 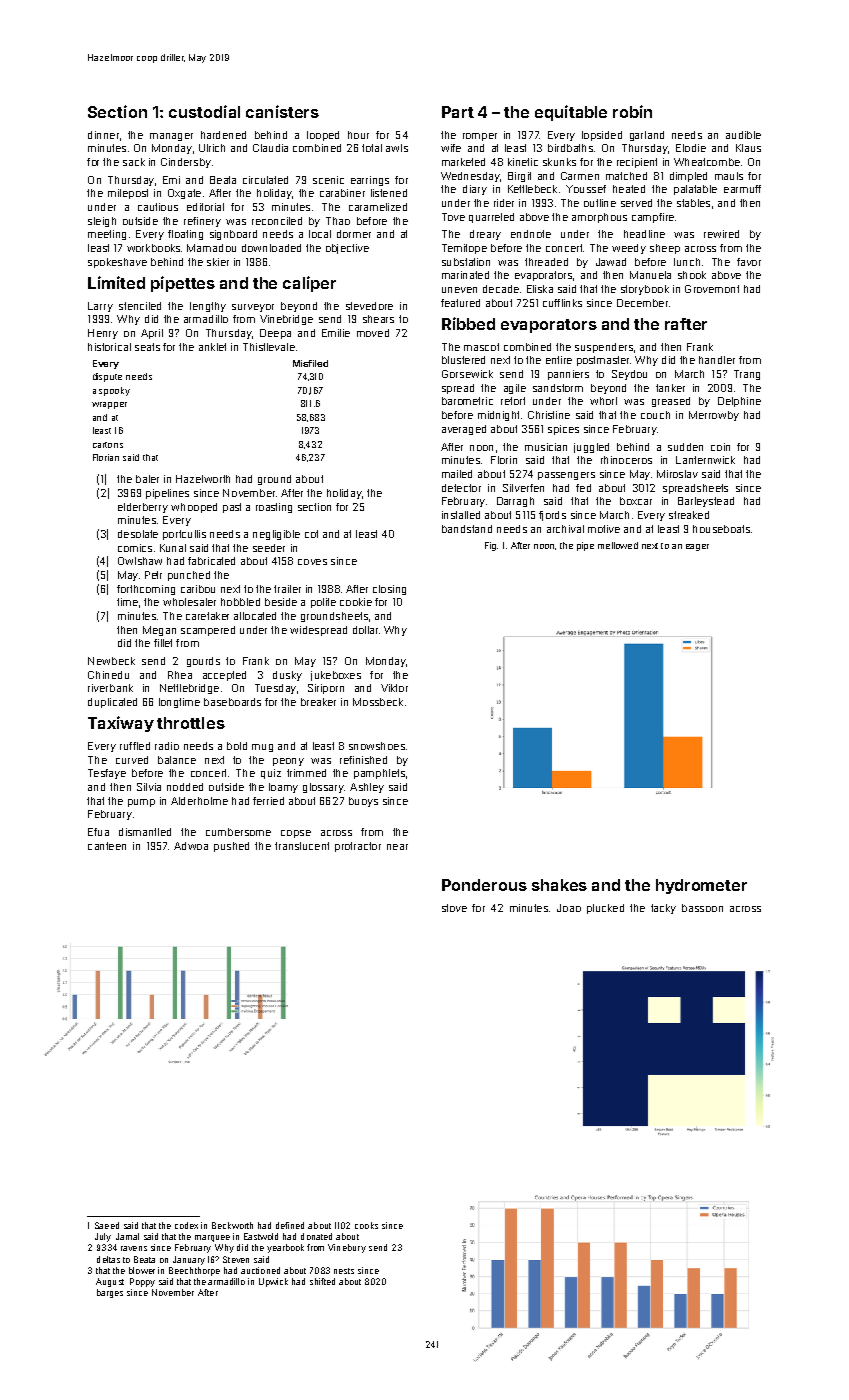 What do you see at coordinates (109, 405) in the image?
I see `wrapper` at bounding box center [109, 405].
